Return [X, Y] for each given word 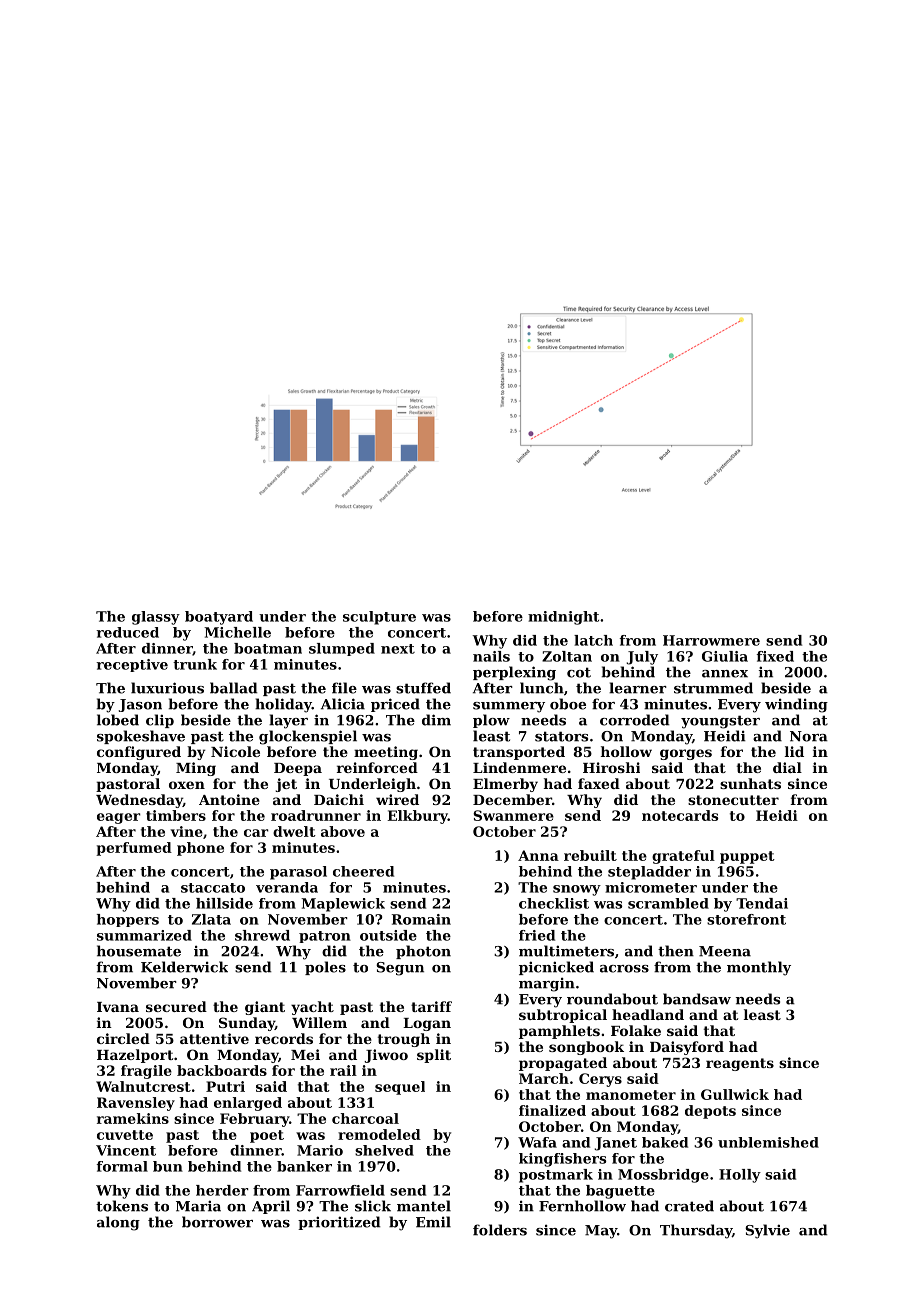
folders [500, 1230]
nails [491, 656]
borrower [217, 1222]
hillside [224, 903]
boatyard [219, 618]
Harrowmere [711, 640]
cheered [363, 871]
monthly [759, 968]
